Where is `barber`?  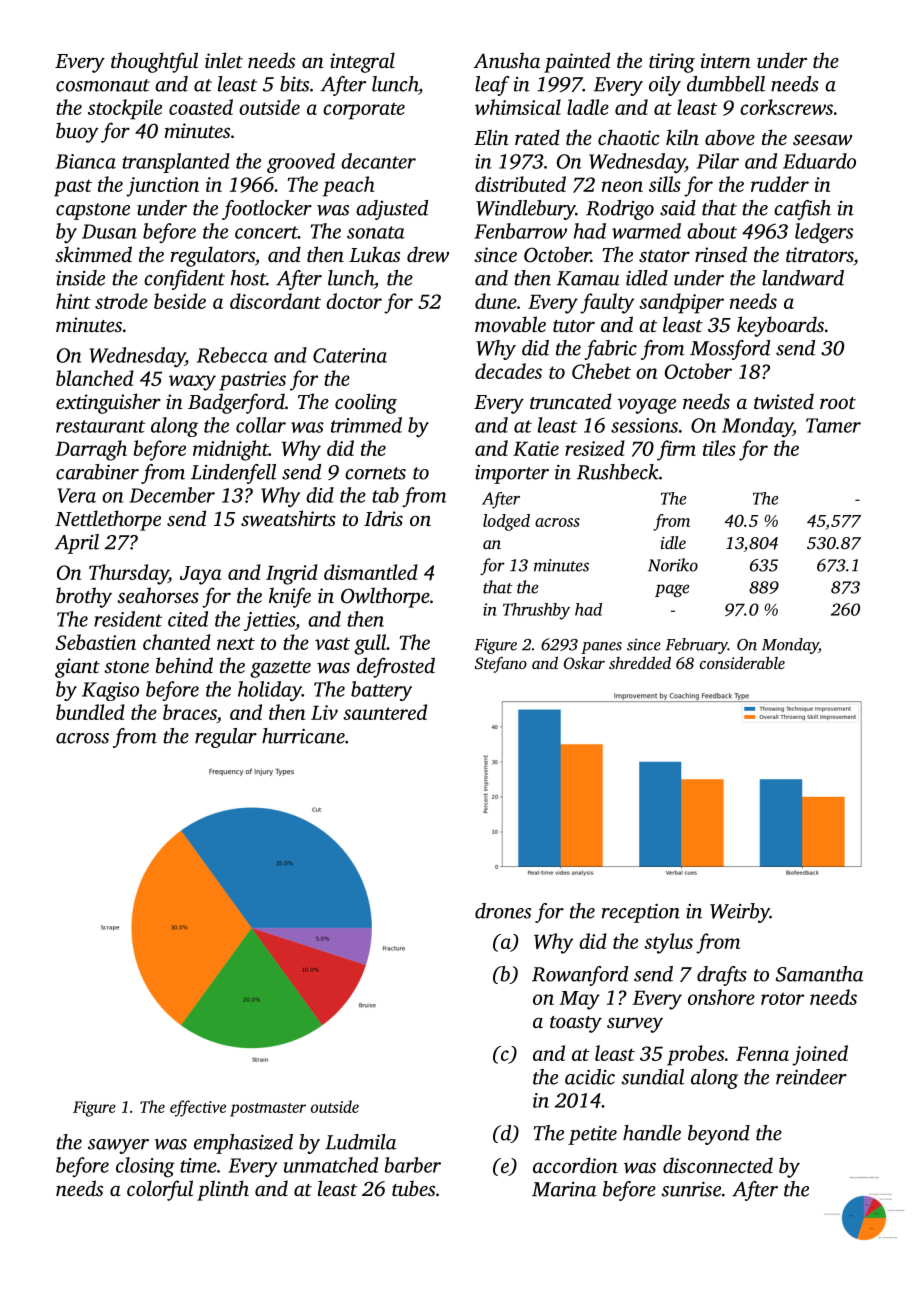
barber is located at coordinates (412, 1165).
